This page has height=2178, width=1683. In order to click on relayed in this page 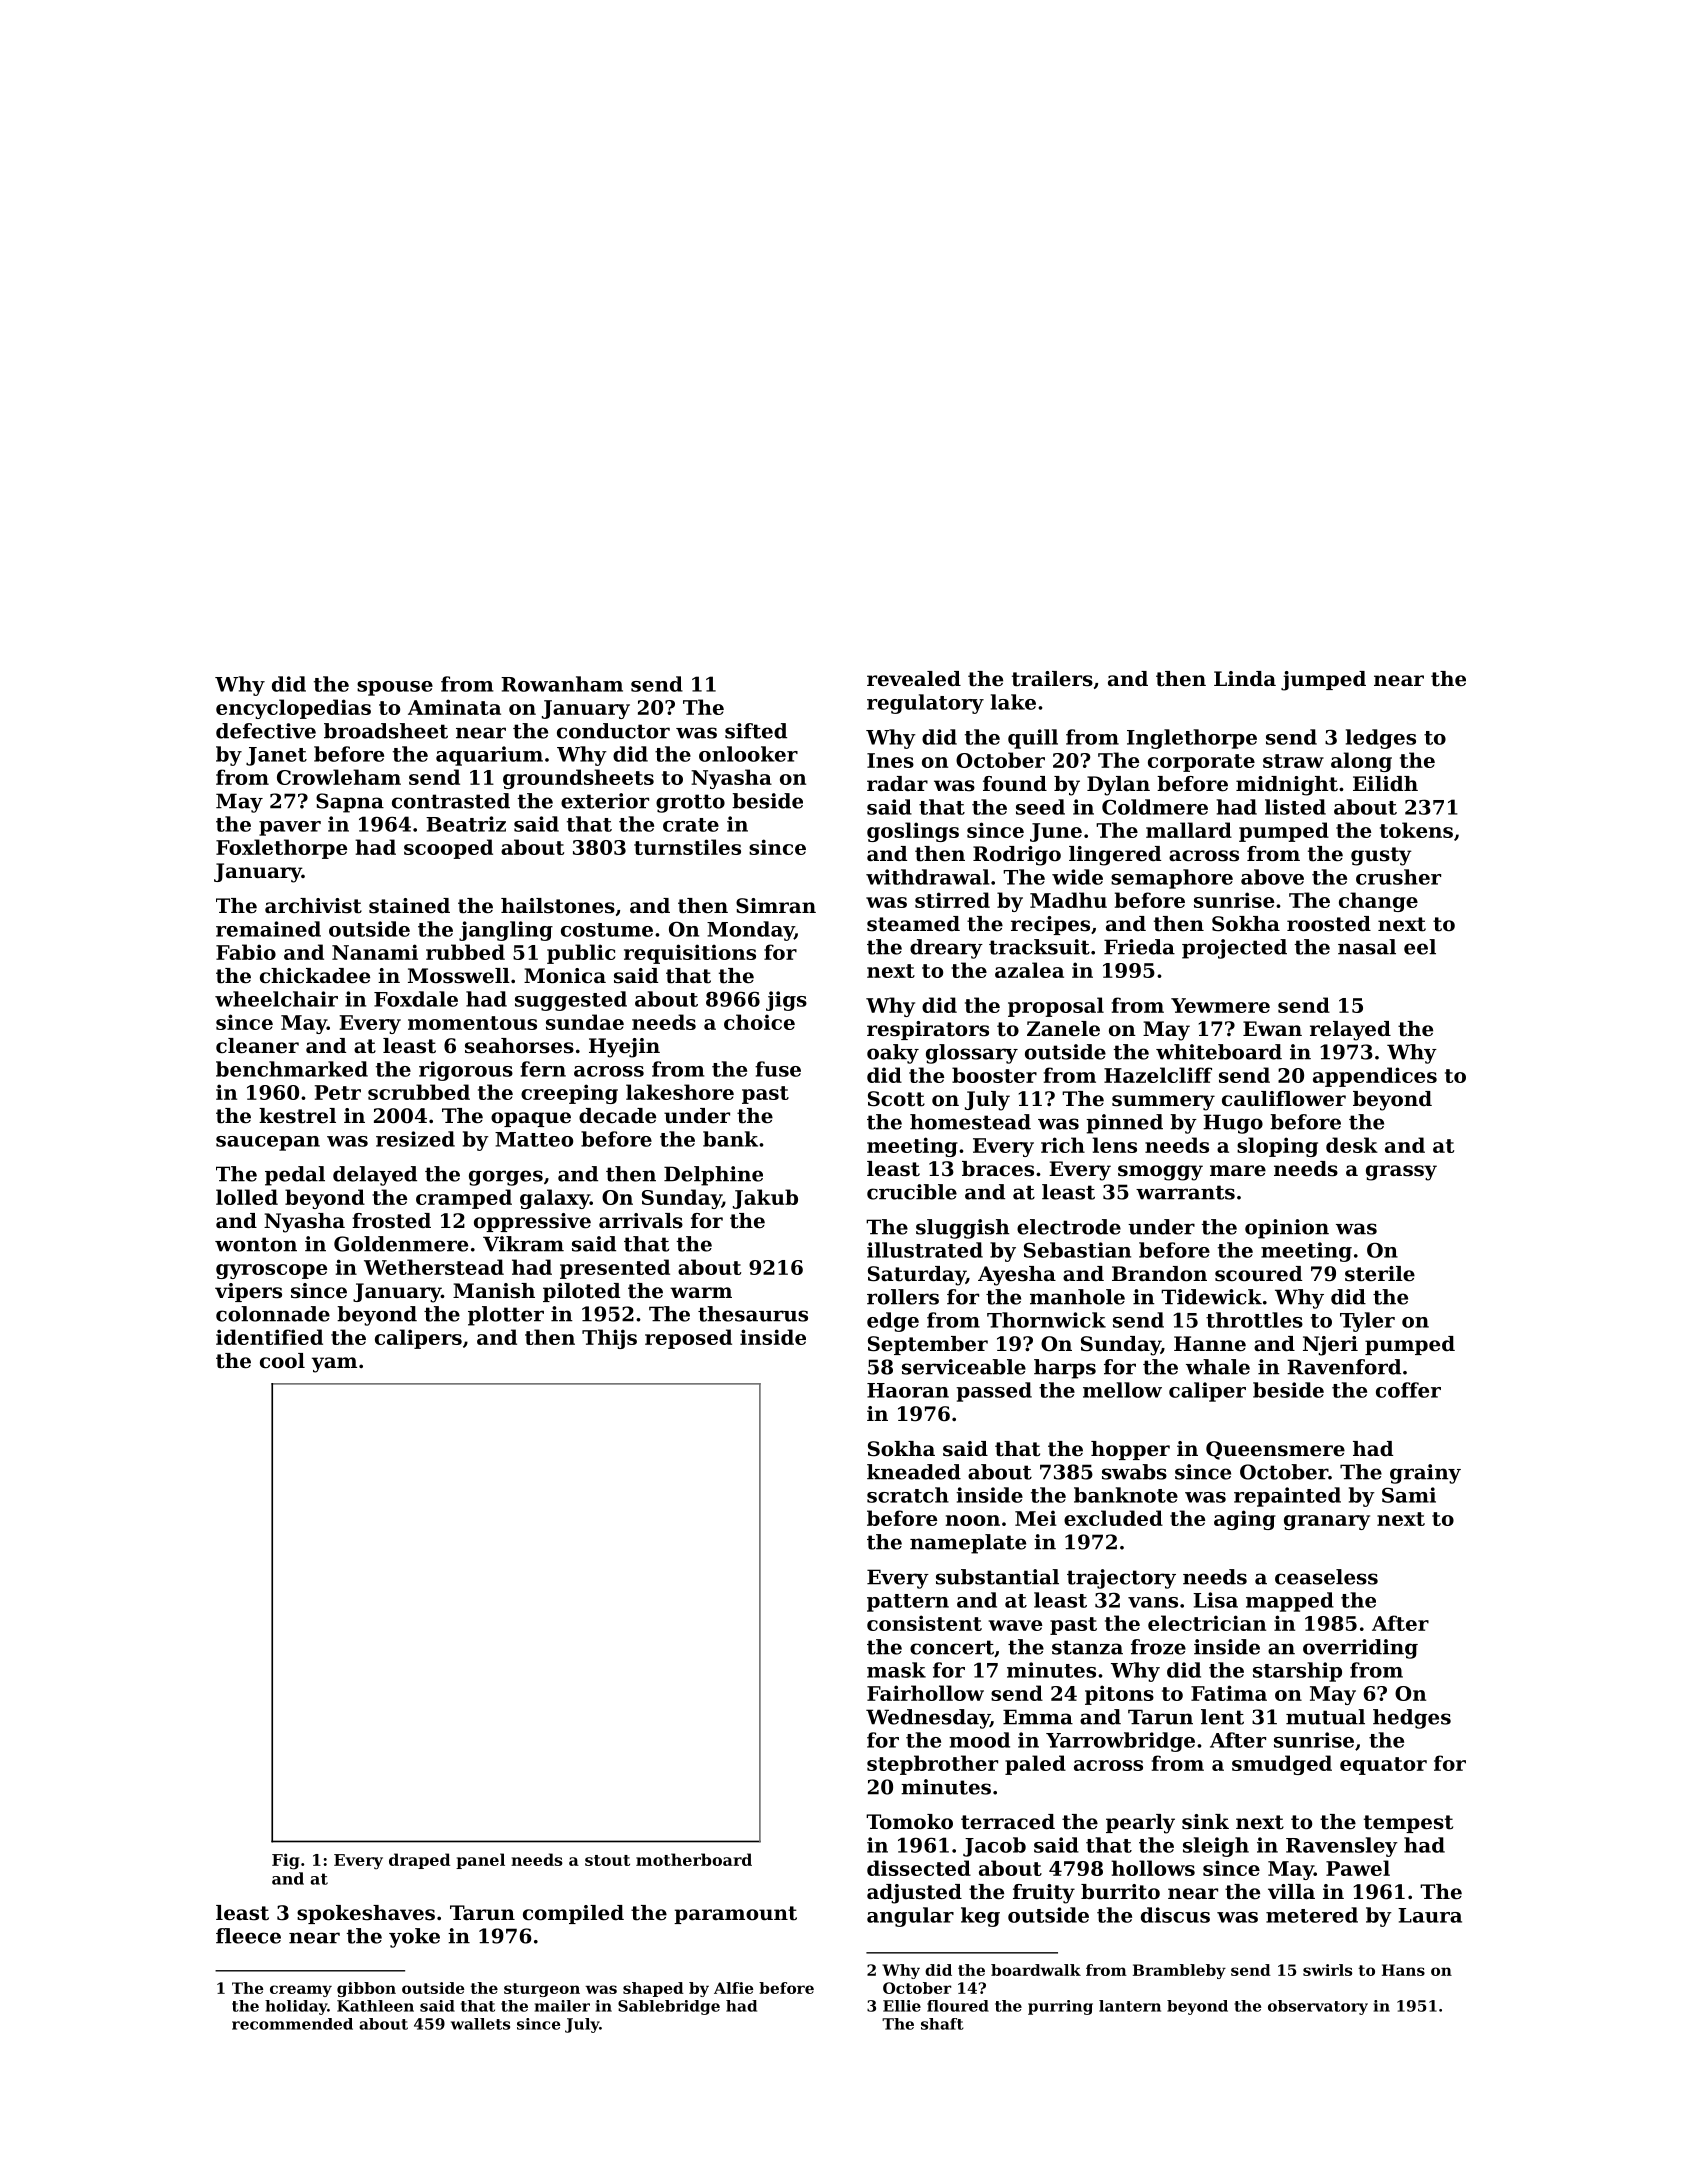, I will do `click(1350, 1031)`.
